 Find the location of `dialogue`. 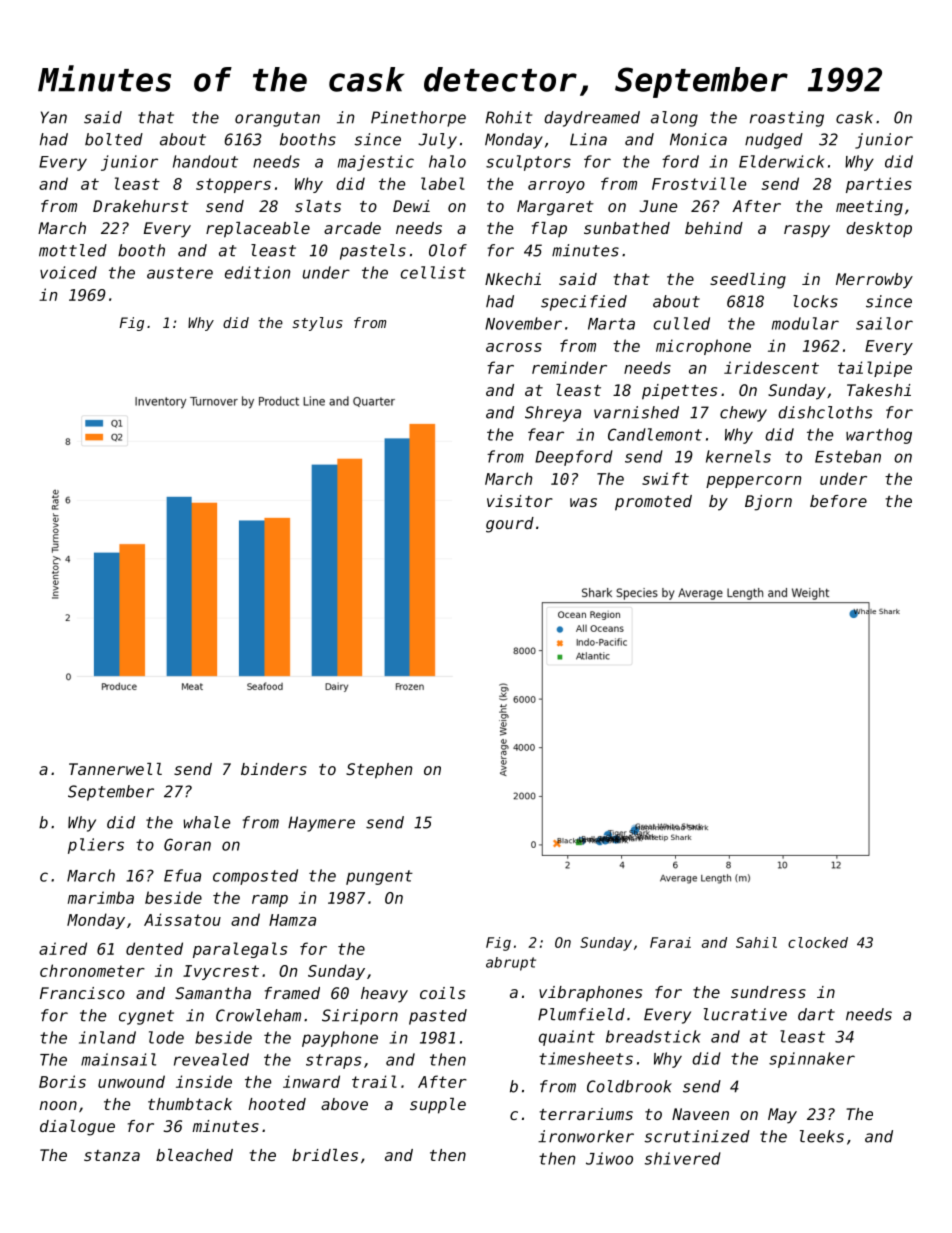

dialogue is located at coordinates (77, 1128).
